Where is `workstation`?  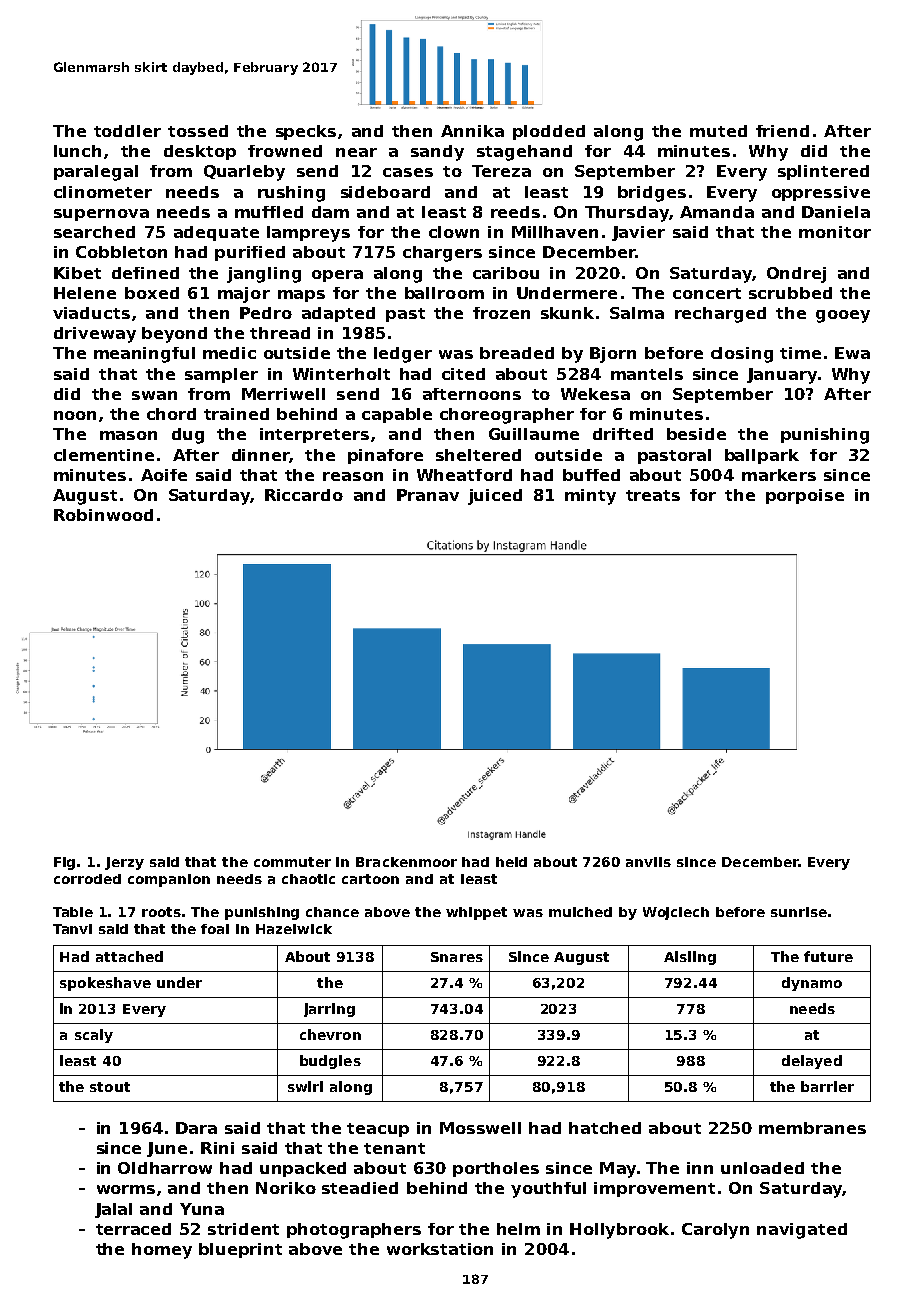 workstation is located at coordinates (440, 1249).
